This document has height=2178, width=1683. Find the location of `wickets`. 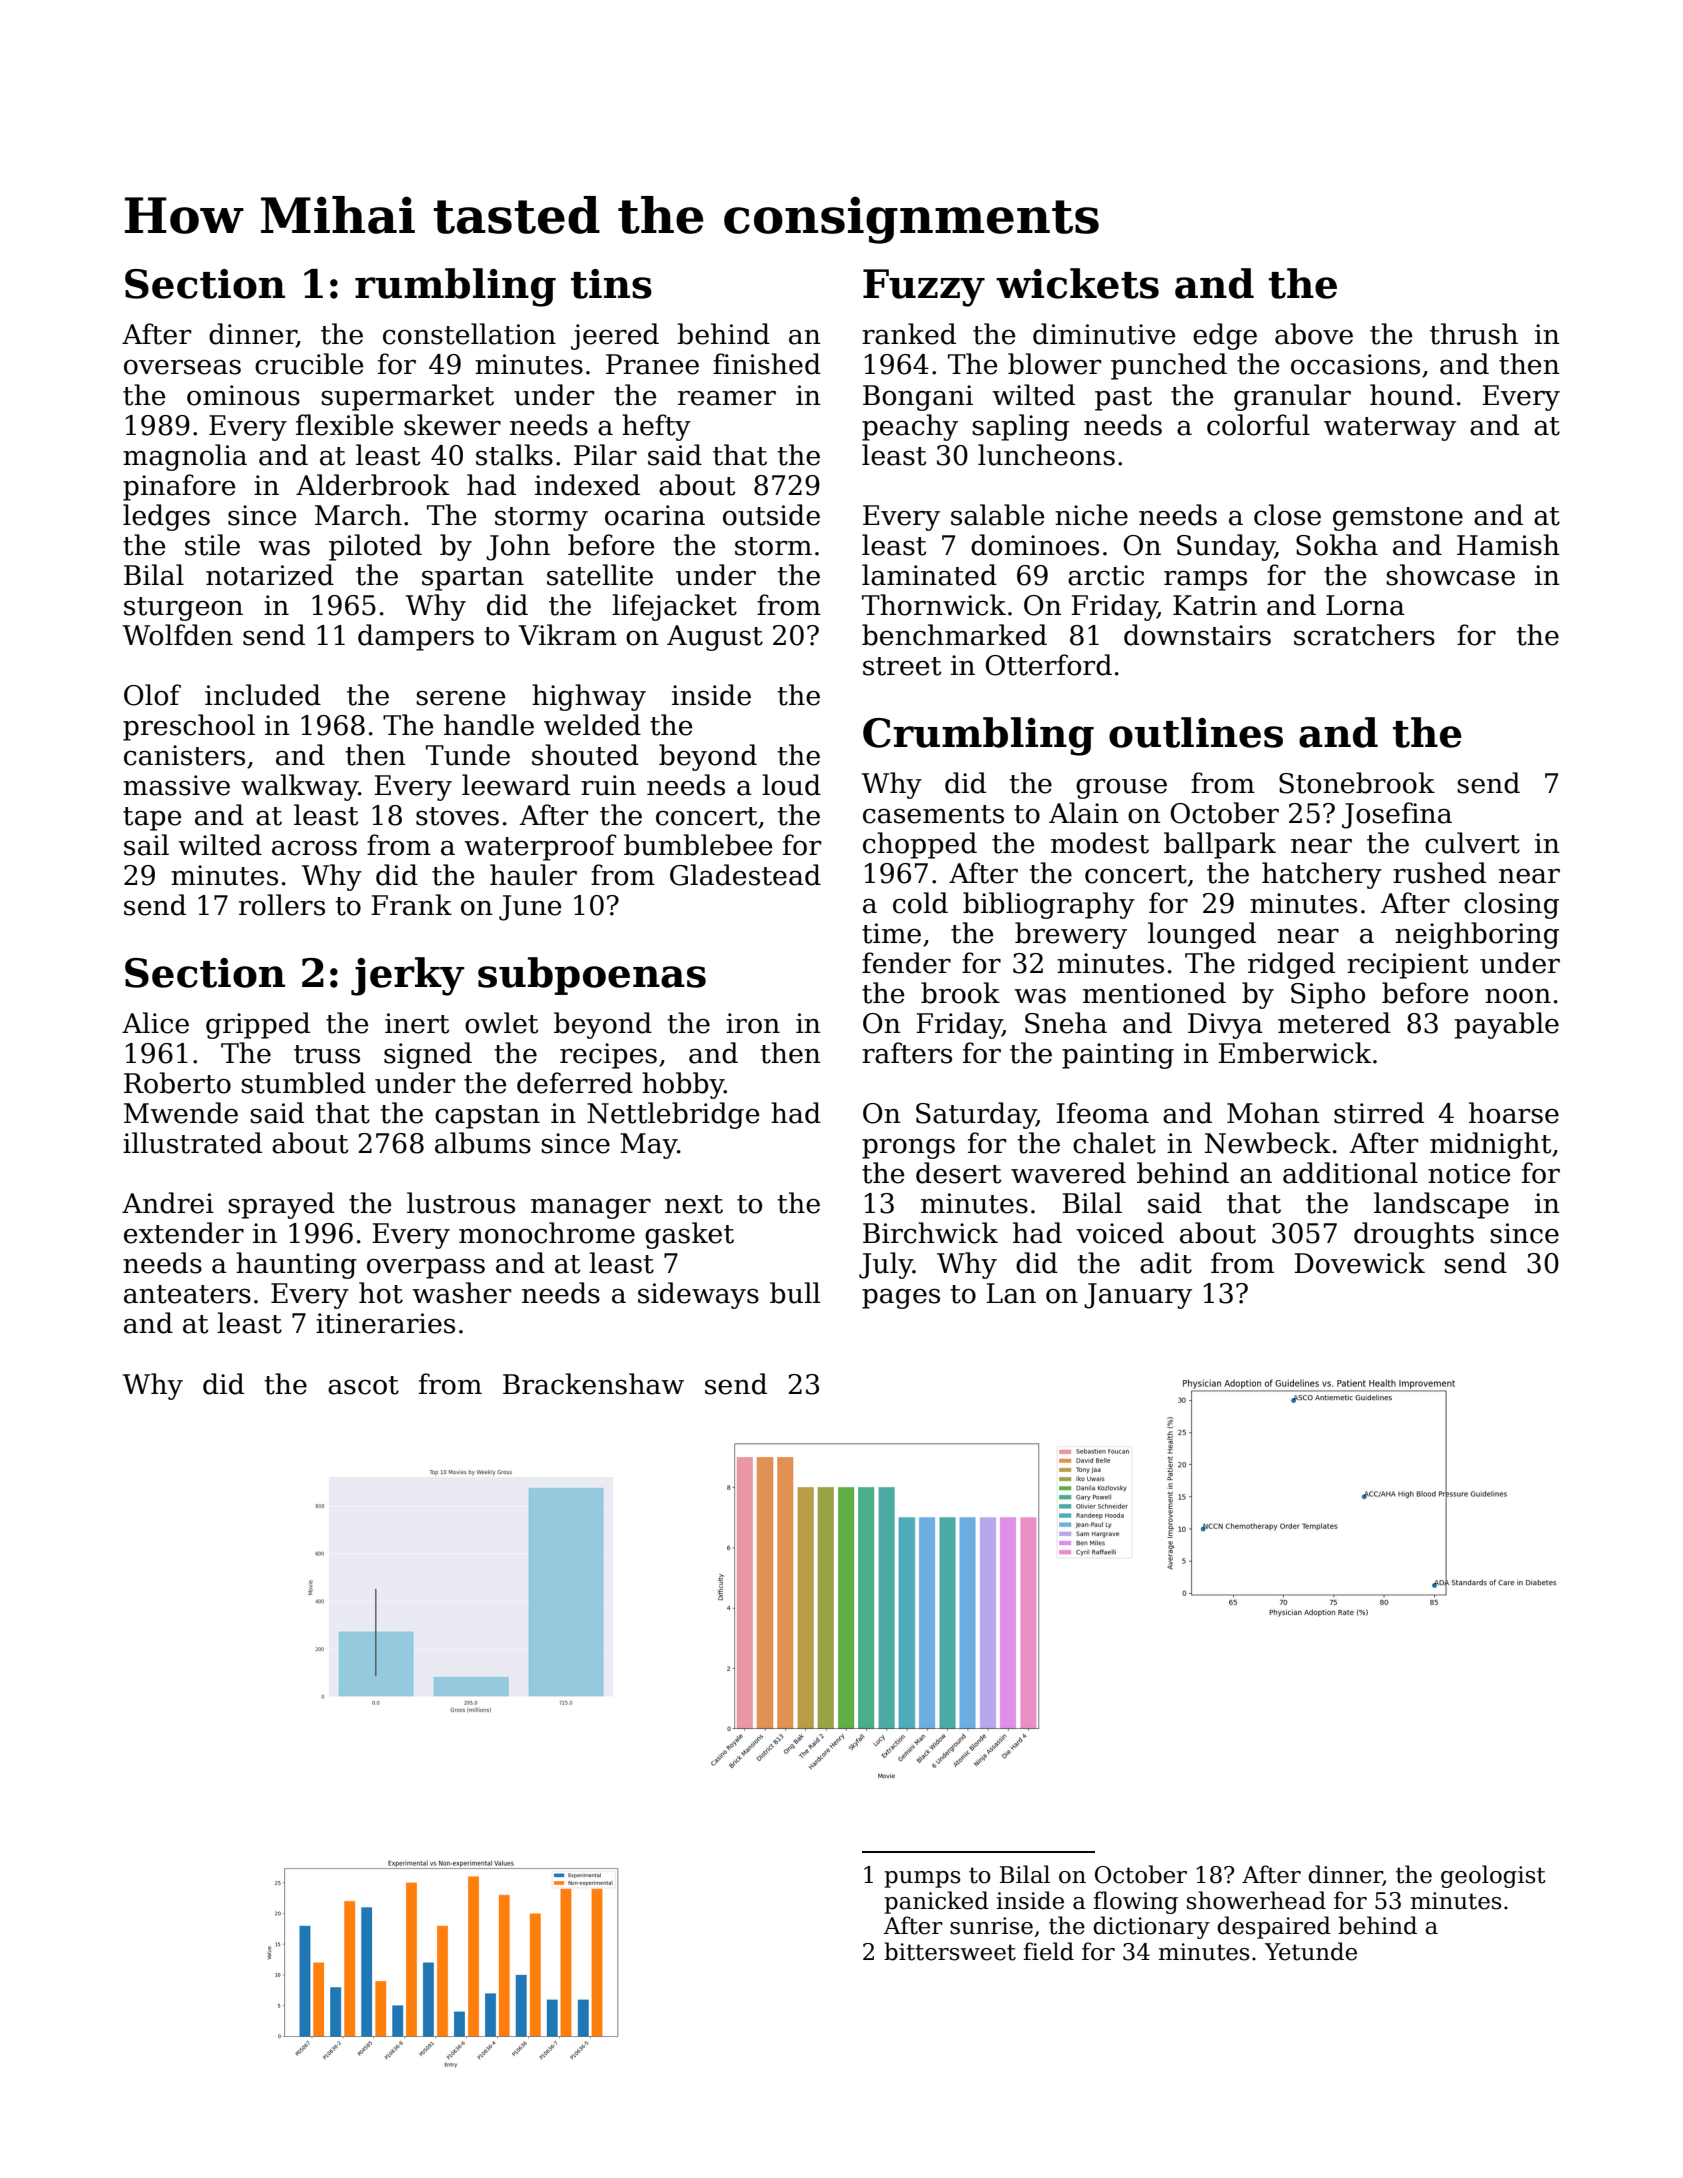

wickets is located at coordinates (1077, 283).
